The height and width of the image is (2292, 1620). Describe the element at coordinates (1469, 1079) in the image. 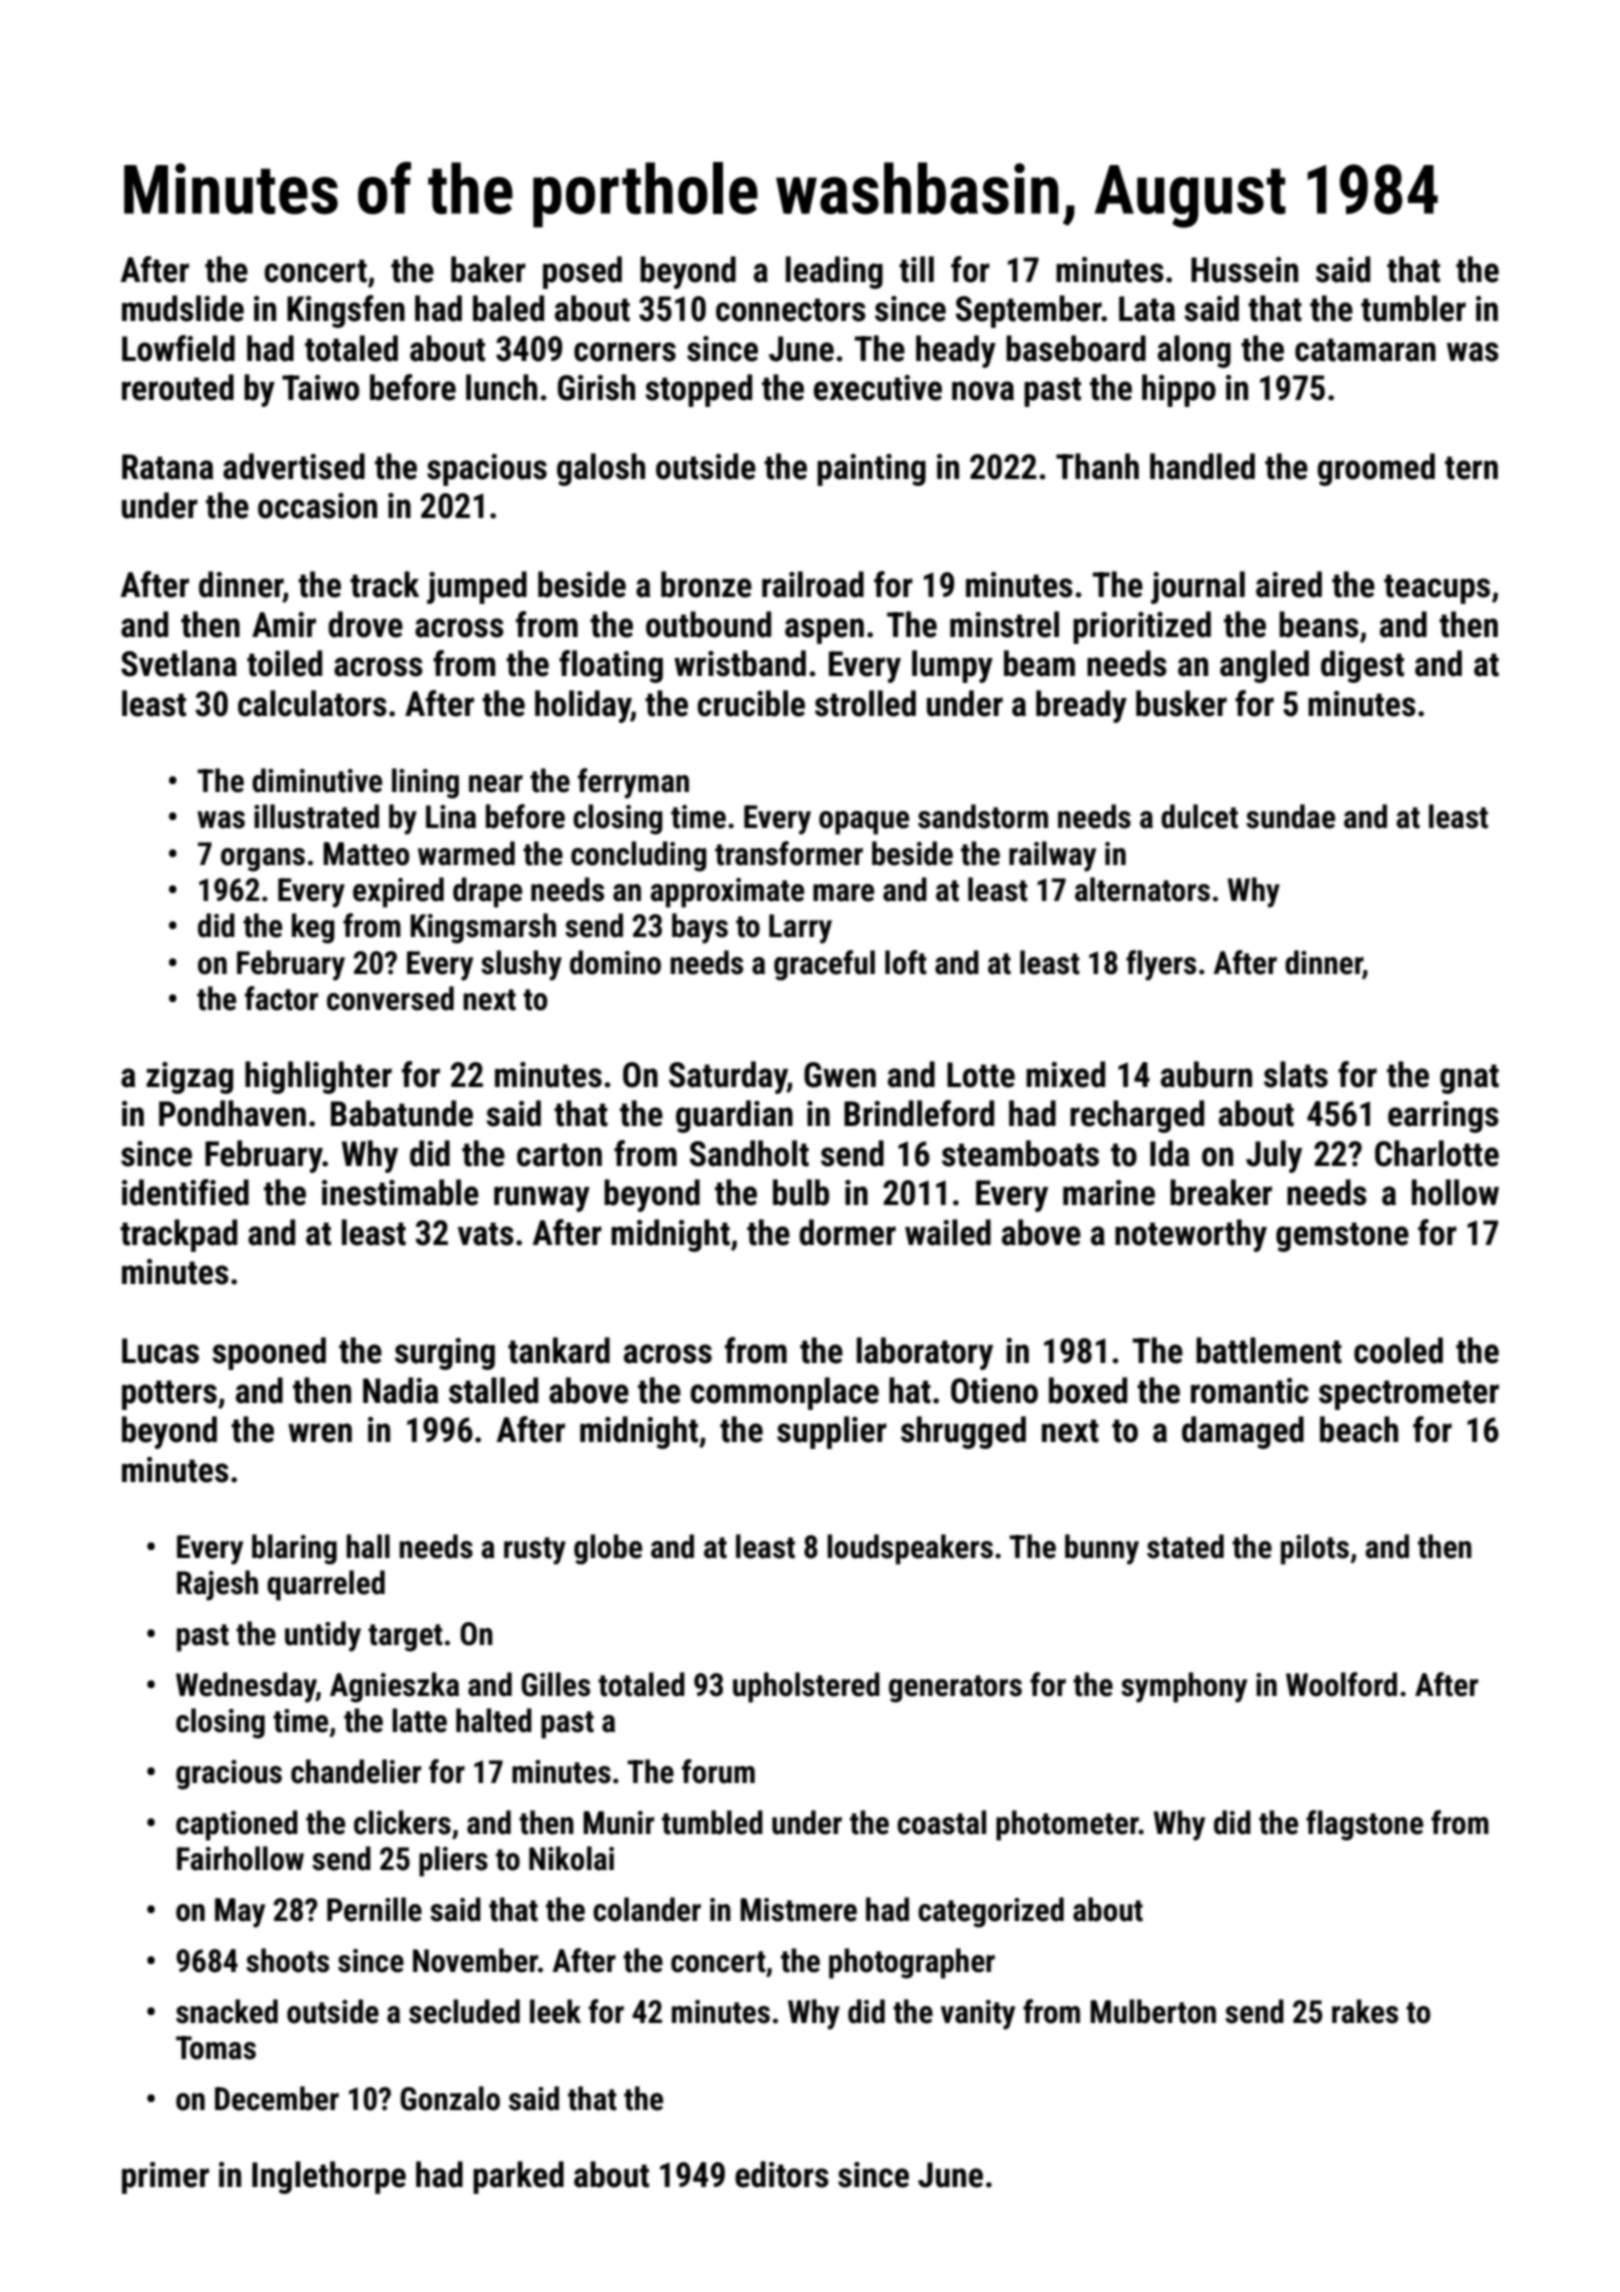

I see `gnat` at that location.
